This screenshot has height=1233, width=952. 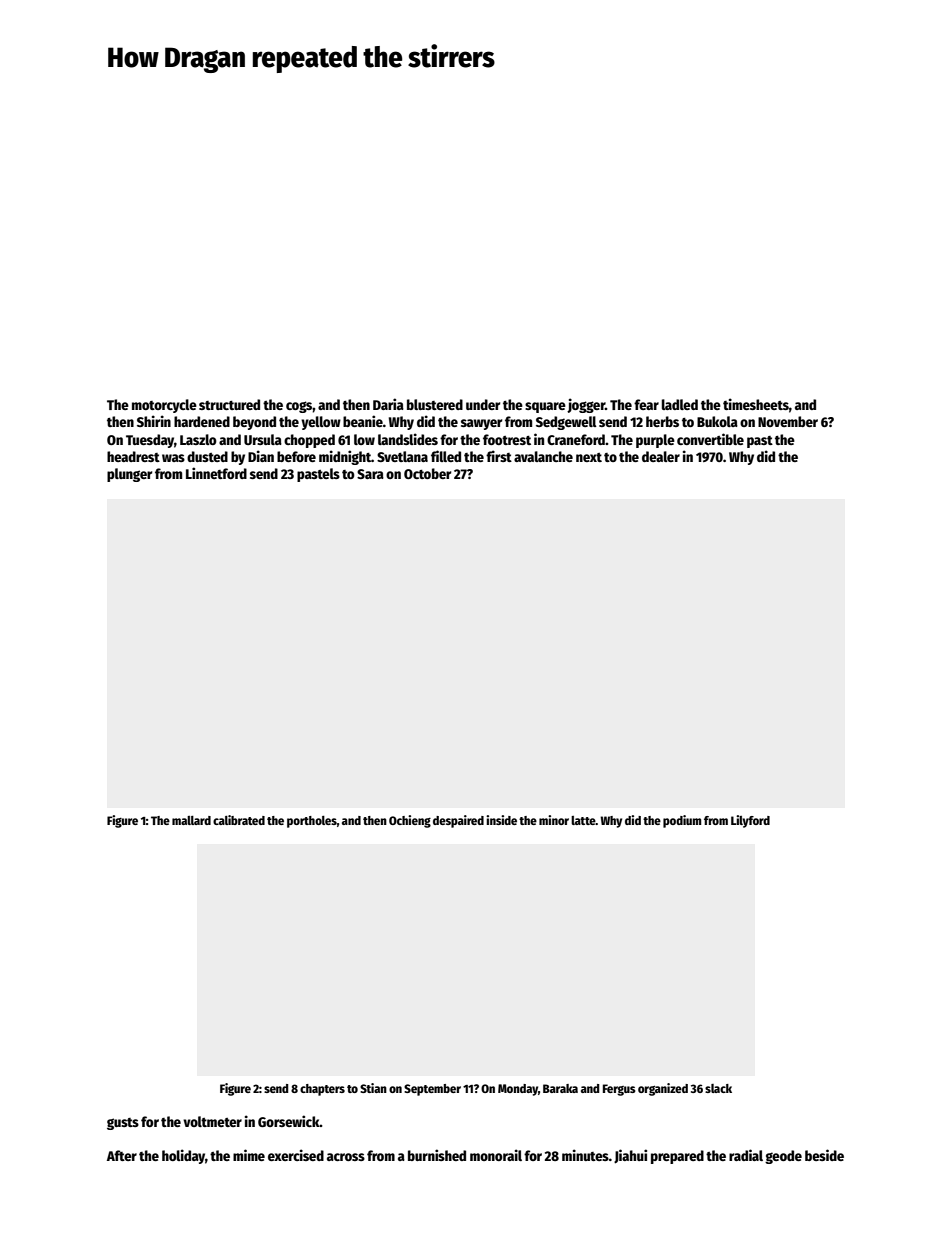 What do you see at coordinates (554, 820) in the screenshot?
I see `minor` at bounding box center [554, 820].
